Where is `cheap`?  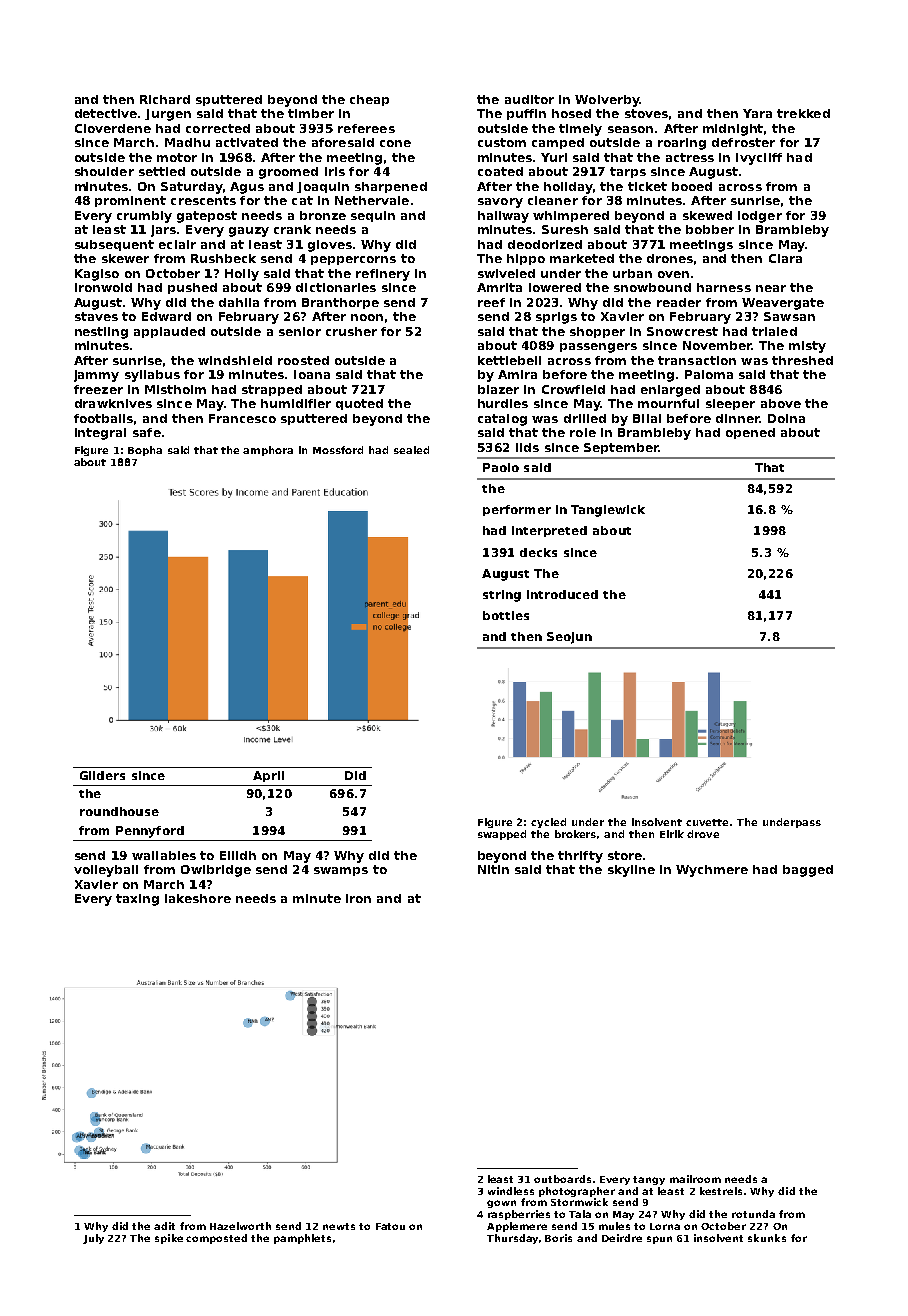 cheap is located at coordinates (369, 100).
